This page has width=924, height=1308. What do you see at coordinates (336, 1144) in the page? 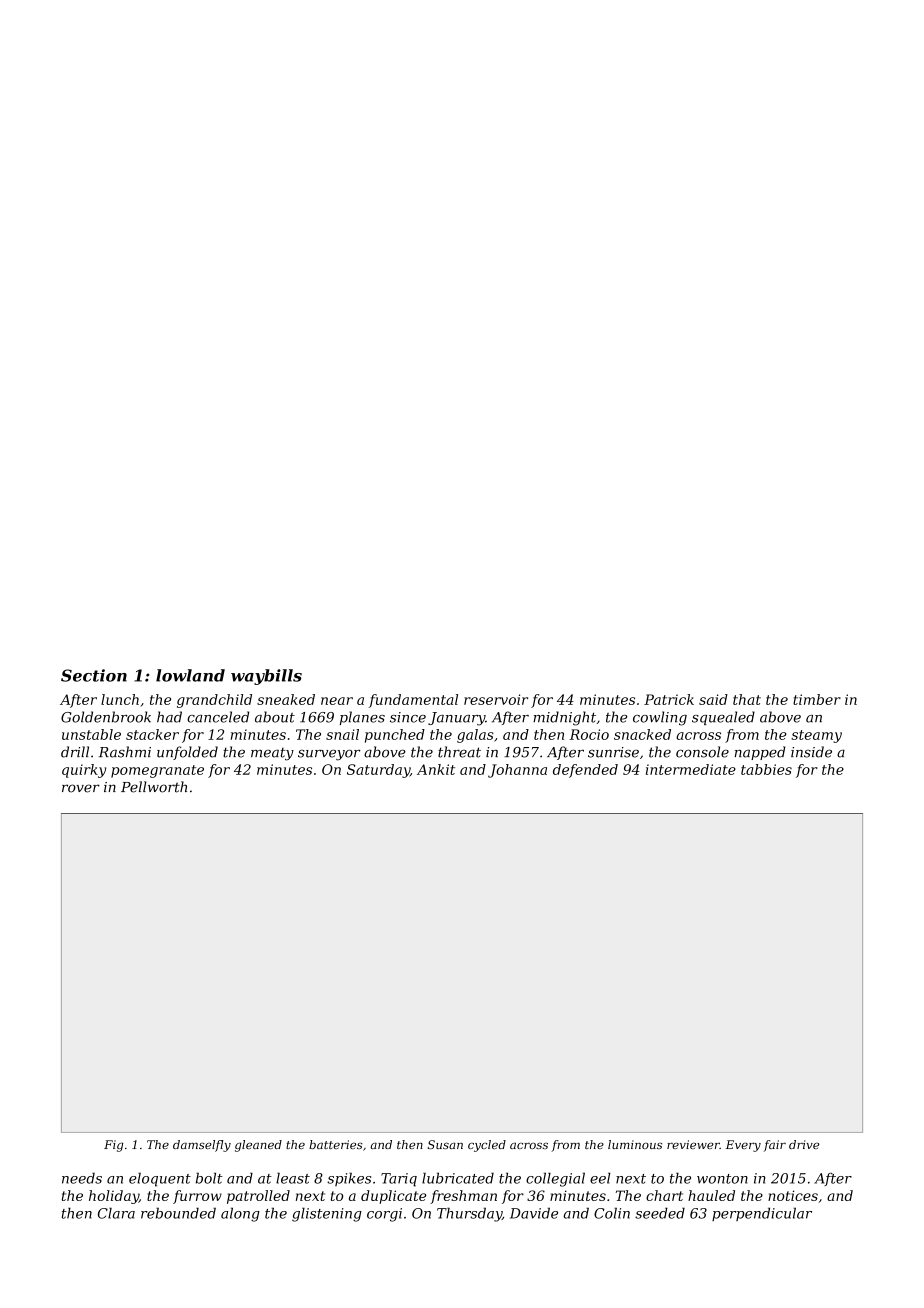
I see `batteries` at bounding box center [336, 1144].
